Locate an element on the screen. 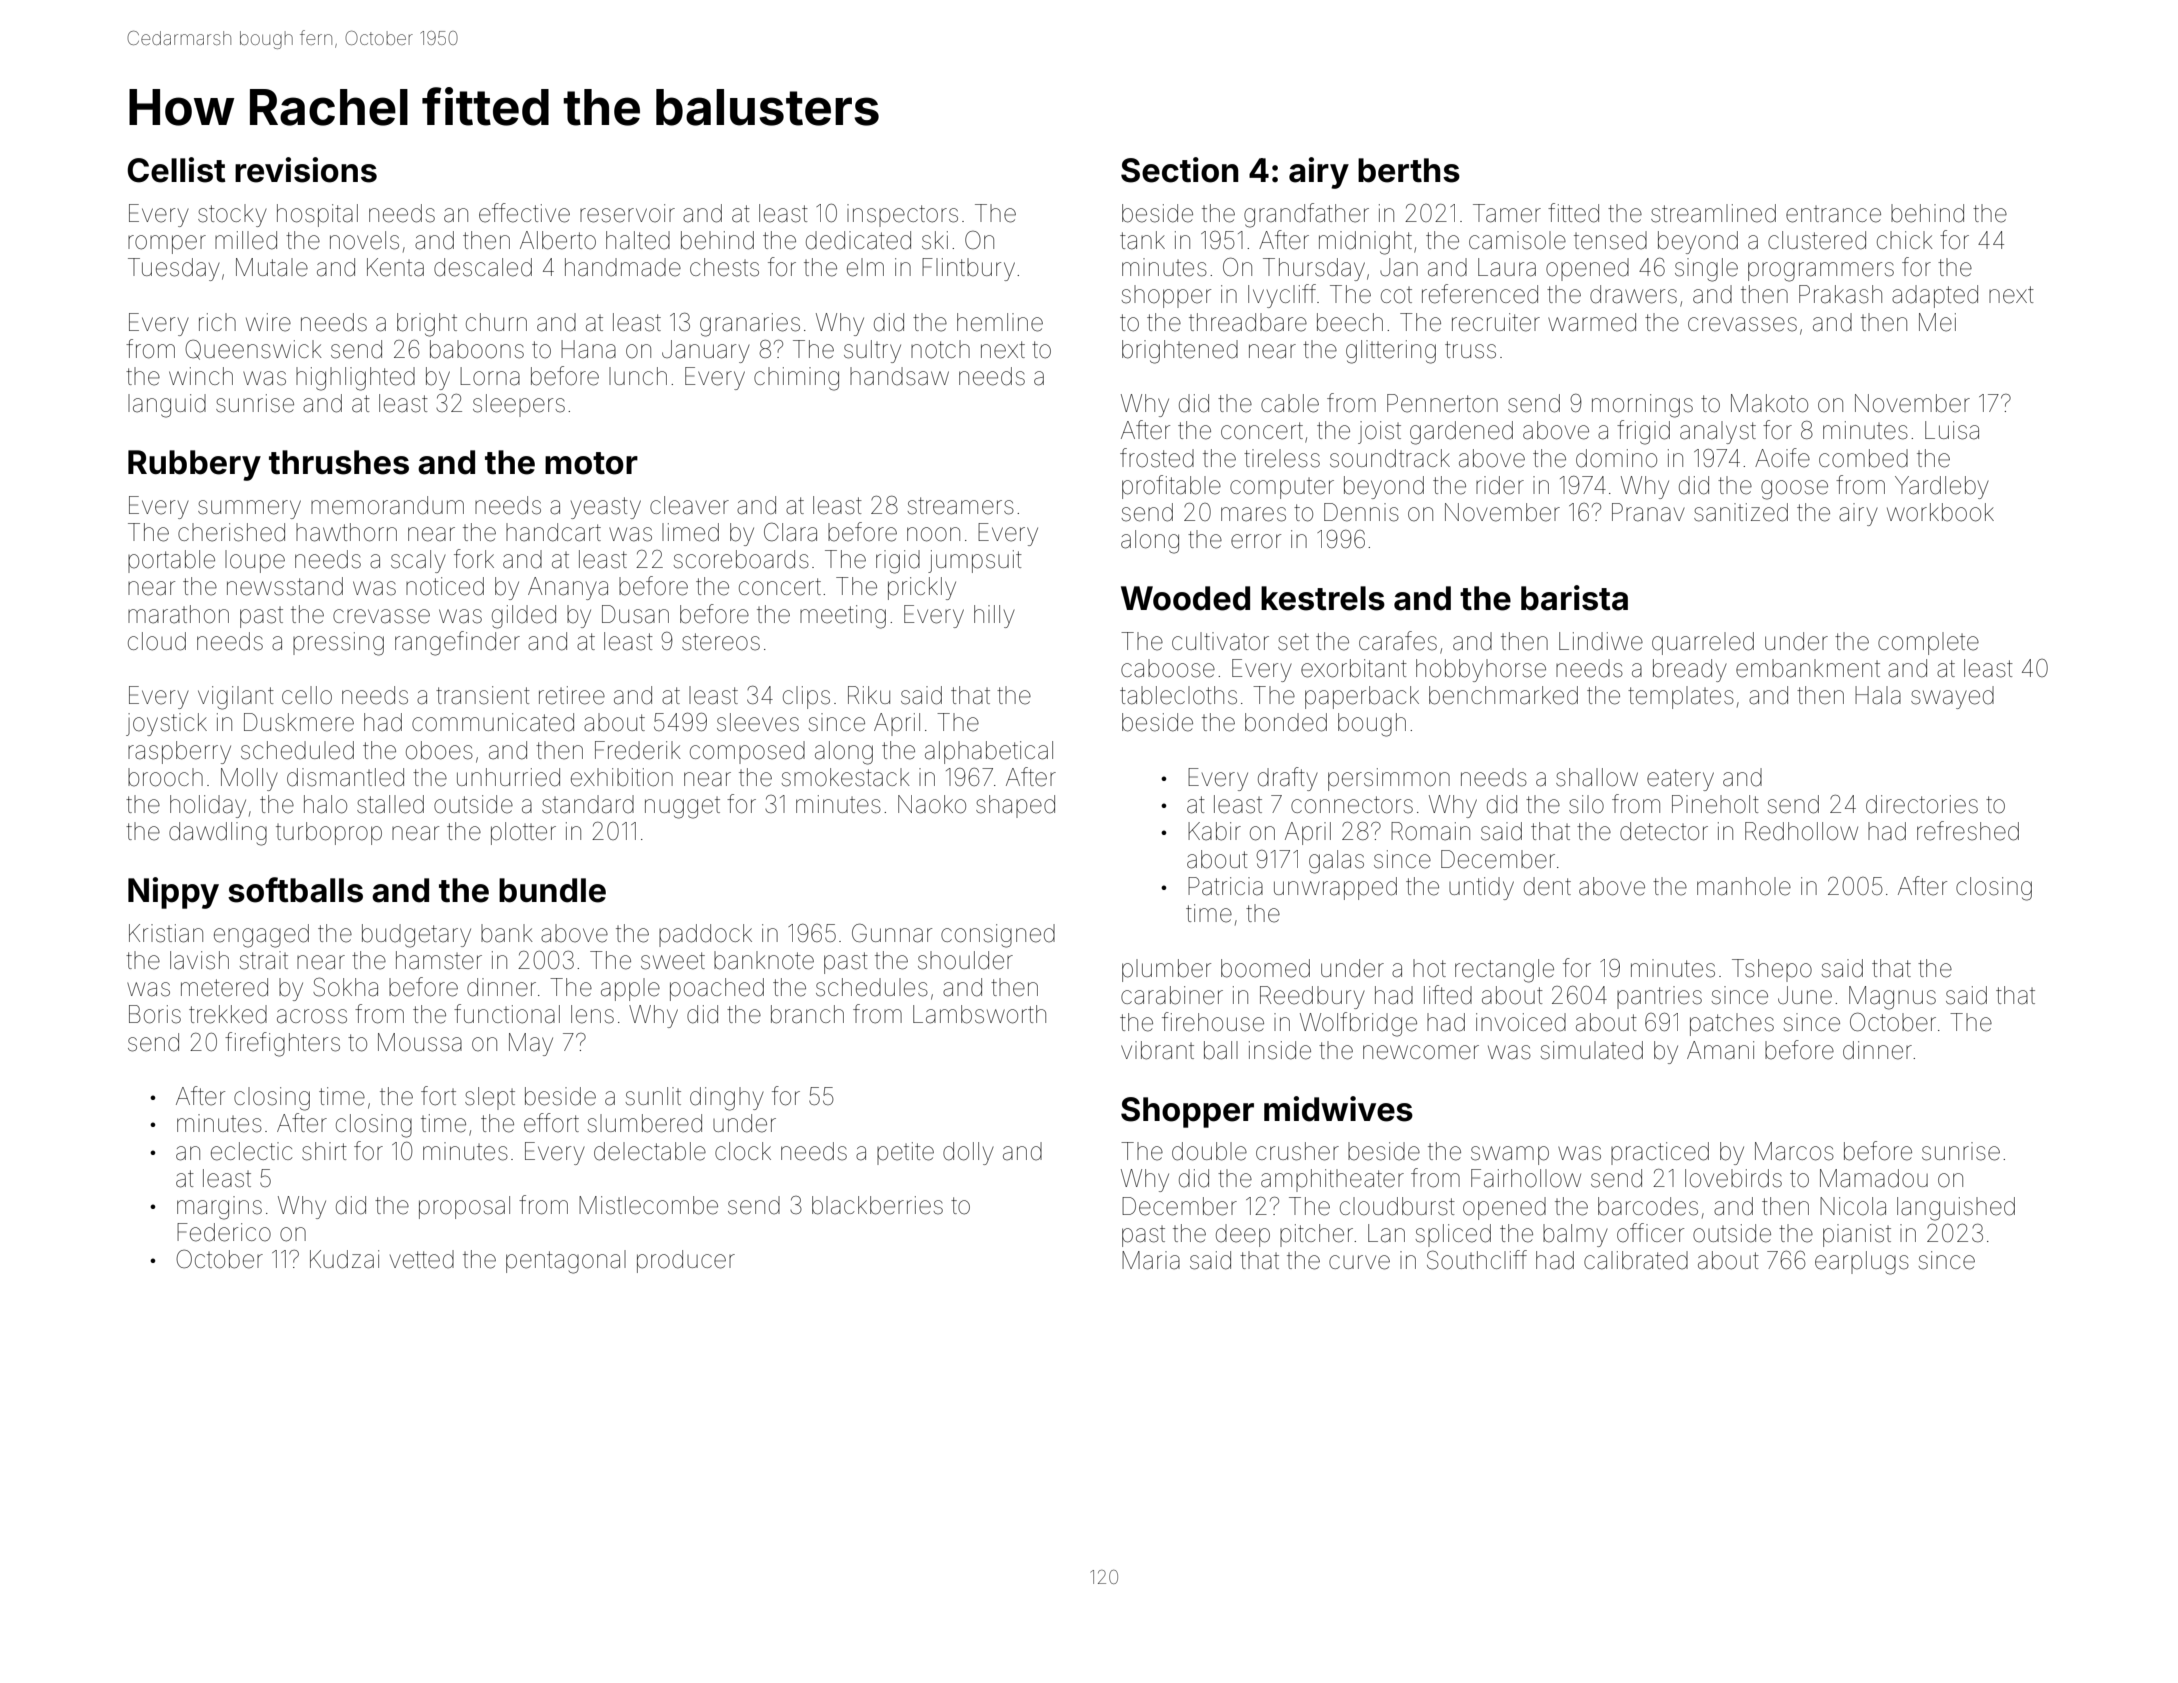 This screenshot has width=2178, height=1683. thrushes is located at coordinates (339, 462).
